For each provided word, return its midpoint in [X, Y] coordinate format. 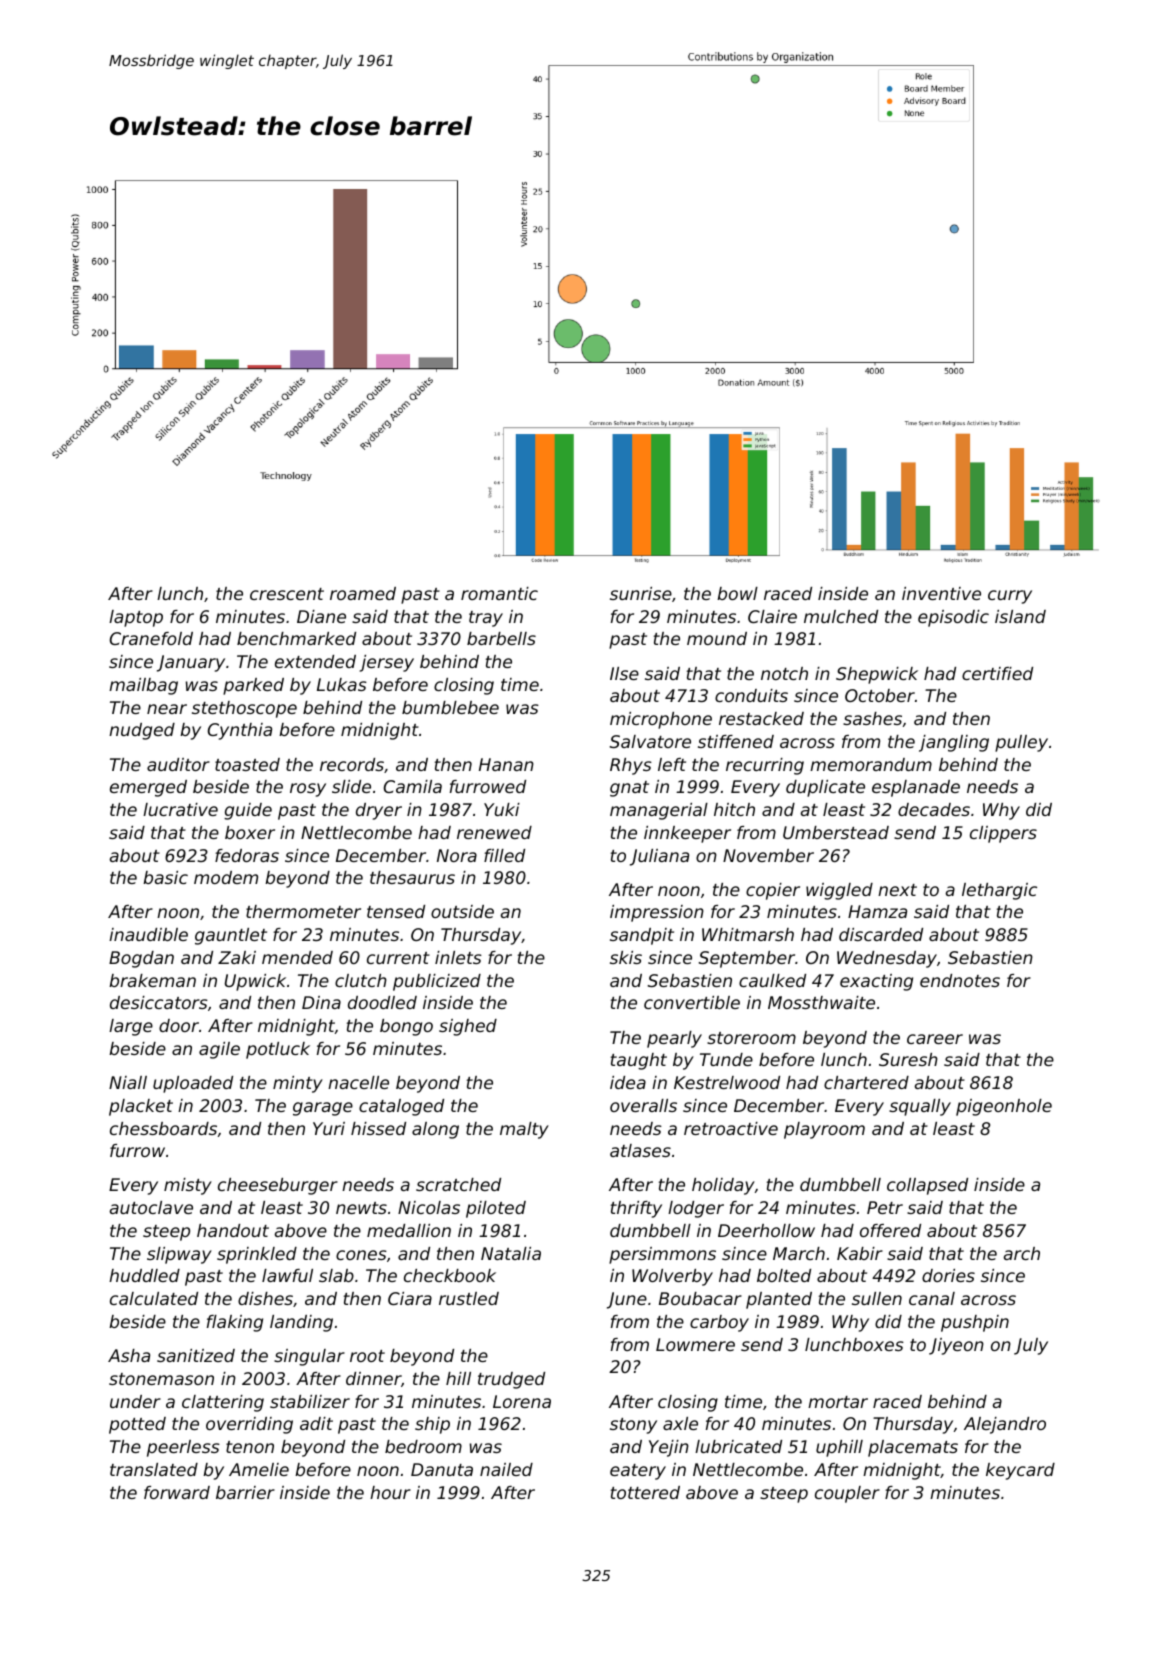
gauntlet [231, 936]
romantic [499, 593]
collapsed [927, 1186]
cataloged [401, 1107]
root [367, 1356]
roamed [363, 593]
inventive [941, 593]
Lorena [522, 1401]
